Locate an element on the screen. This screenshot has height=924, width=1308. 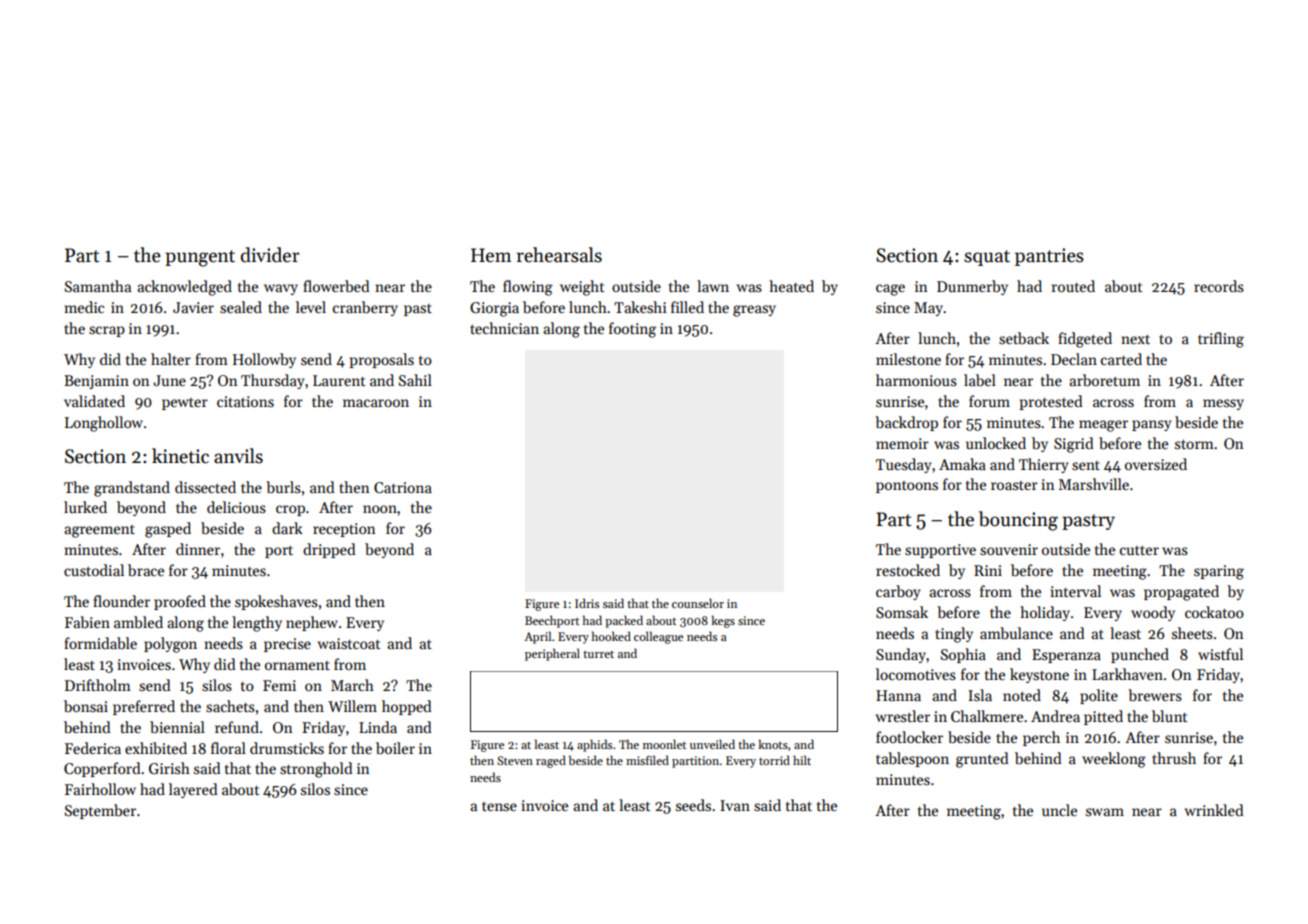
Sunday is located at coordinates (901, 655).
